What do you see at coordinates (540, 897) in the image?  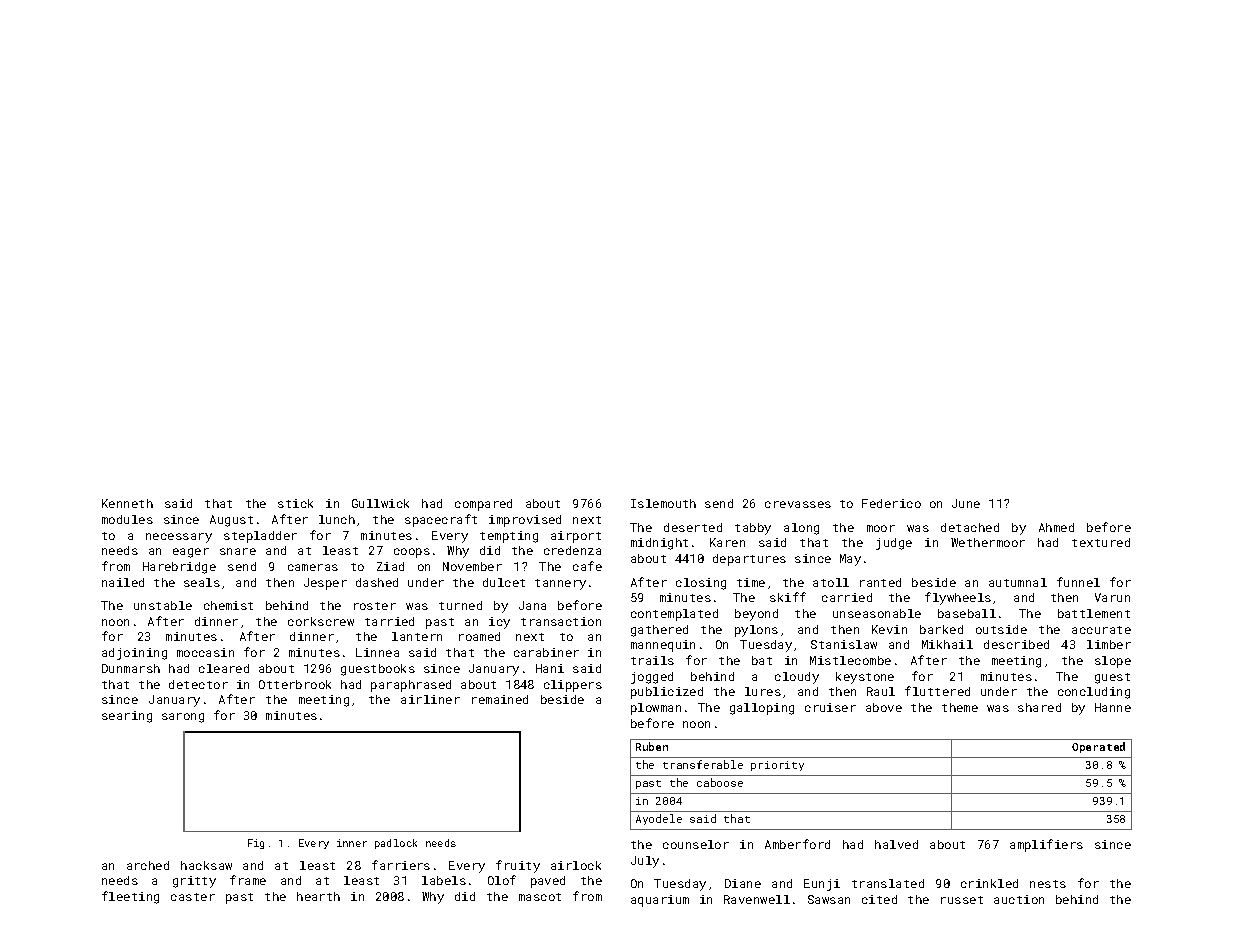 I see `mascot` at bounding box center [540, 897].
